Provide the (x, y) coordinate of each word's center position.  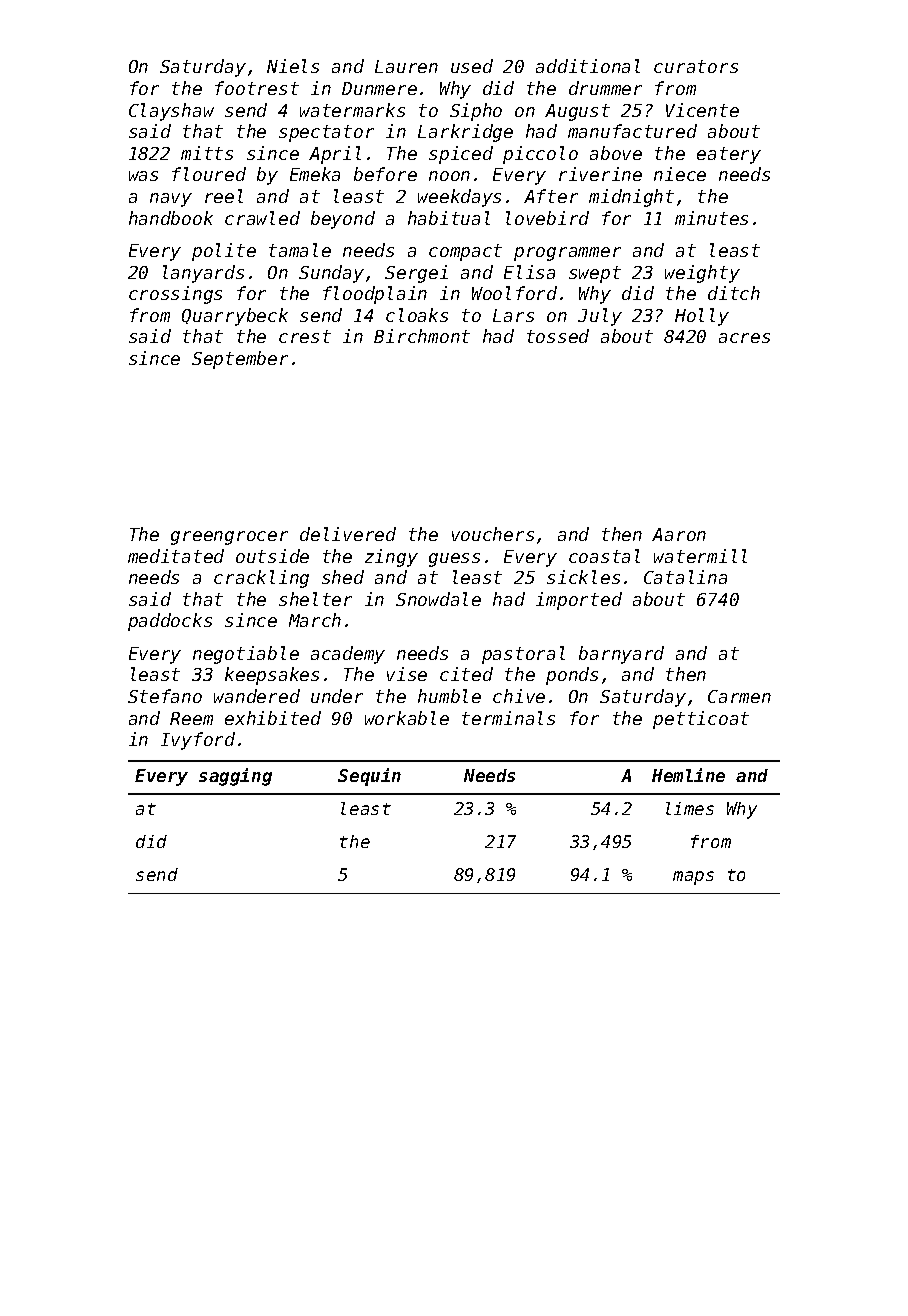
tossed (558, 336)
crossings (175, 295)
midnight (631, 198)
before (385, 174)
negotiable (246, 655)
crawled (262, 218)
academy (348, 655)
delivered (348, 534)
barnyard (621, 655)
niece (680, 174)
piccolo (540, 155)
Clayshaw (171, 112)
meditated (176, 556)
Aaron (679, 534)
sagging (235, 777)
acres (744, 338)
